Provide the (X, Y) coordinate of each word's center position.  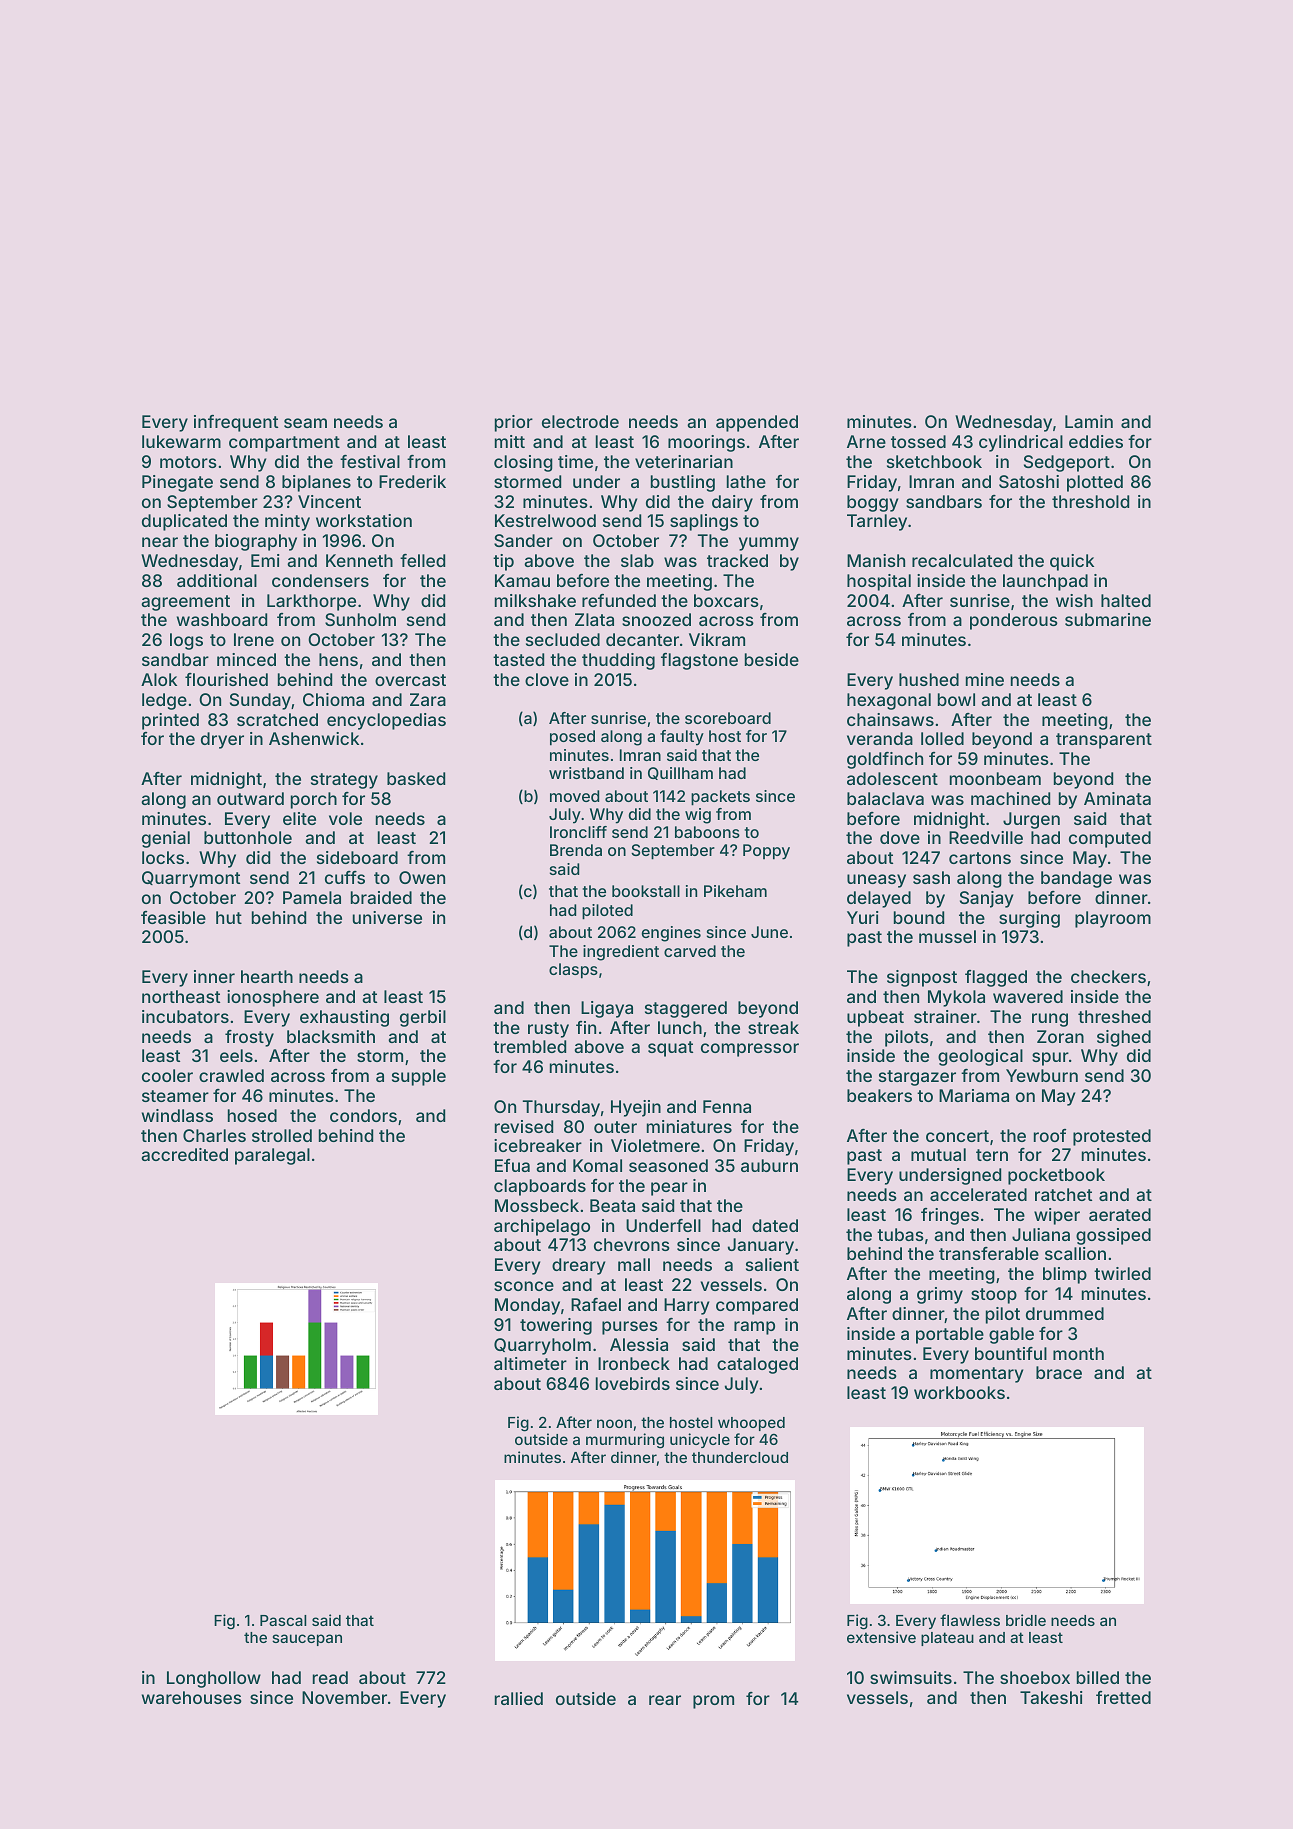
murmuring (625, 1441)
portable (950, 1335)
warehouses (192, 1697)
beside (772, 659)
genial (166, 839)
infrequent (236, 423)
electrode (580, 421)
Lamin (1089, 421)
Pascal (283, 1620)
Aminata (1117, 798)
